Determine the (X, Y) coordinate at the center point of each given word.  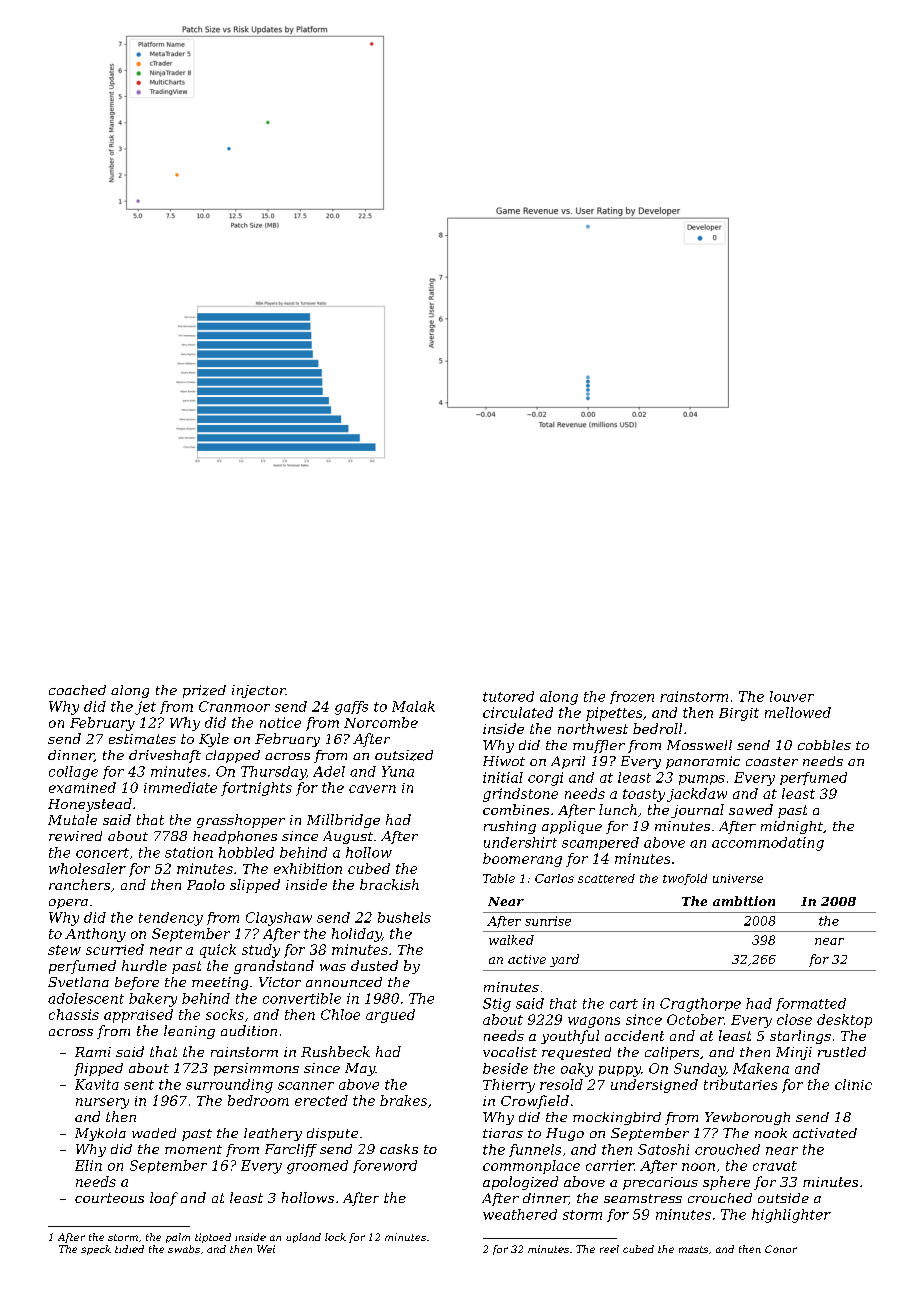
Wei (266, 1249)
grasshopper (241, 821)
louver (792, 696)
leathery (273, 1134)
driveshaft (165, 756)
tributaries (740, 1084)
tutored (508, 696)
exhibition (308, 868)
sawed (751, 809)
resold (561, 1084)
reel (609, 1249)
